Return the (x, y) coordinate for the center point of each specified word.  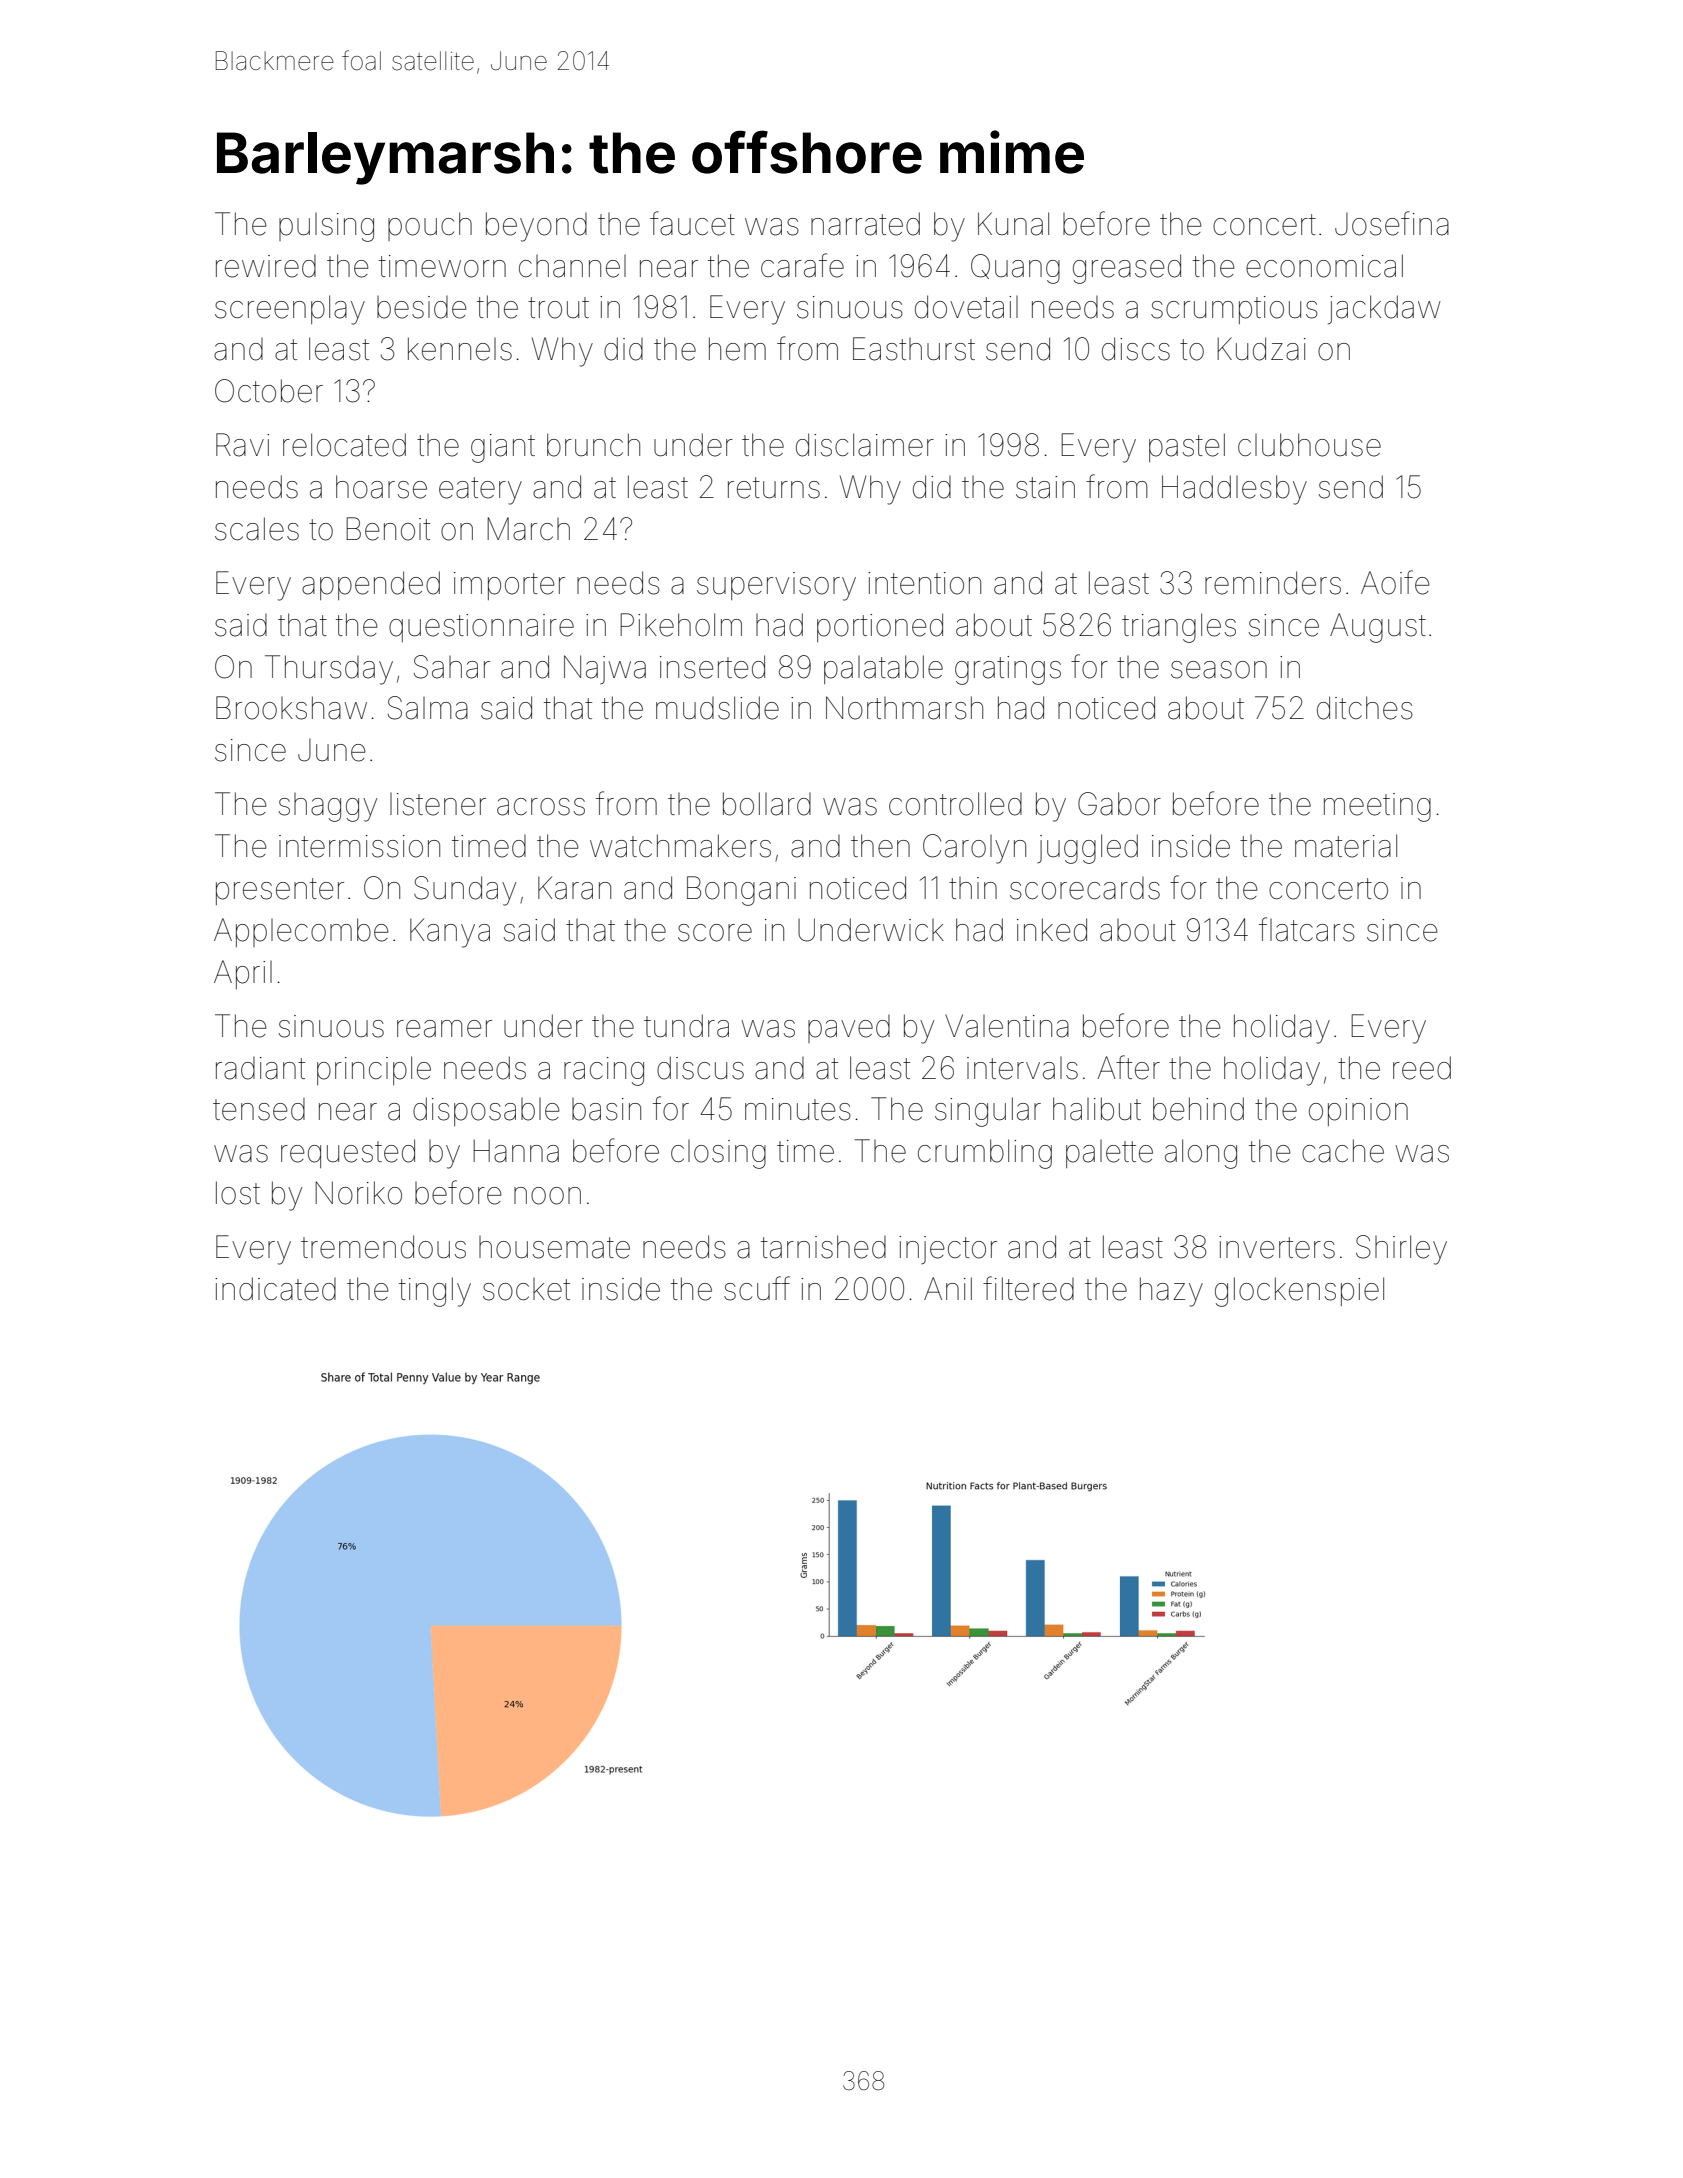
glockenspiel (1299, 1292)
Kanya (450, 933)
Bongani (741, 891)
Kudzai (1261, 349)
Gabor (1119, 804)
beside (422, 307)
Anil (948, 1288)
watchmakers (680, 846)
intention (924, 583)
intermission (359, 846)
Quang (1015, 269)
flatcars (1307, 929)
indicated (275, 1289)
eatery (480, 491)
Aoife (1395, 582)
